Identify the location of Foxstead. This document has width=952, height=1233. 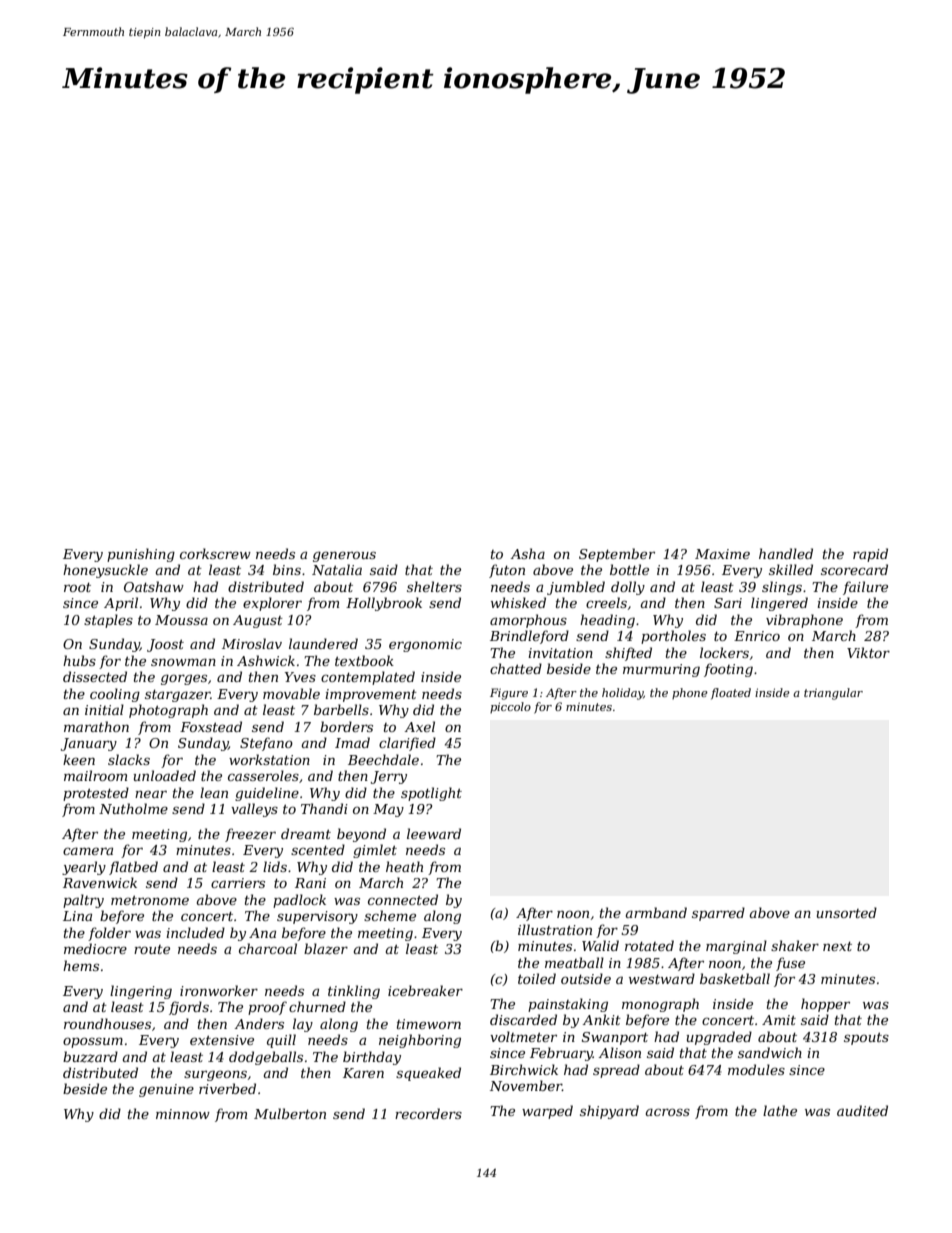
(211, 726).
